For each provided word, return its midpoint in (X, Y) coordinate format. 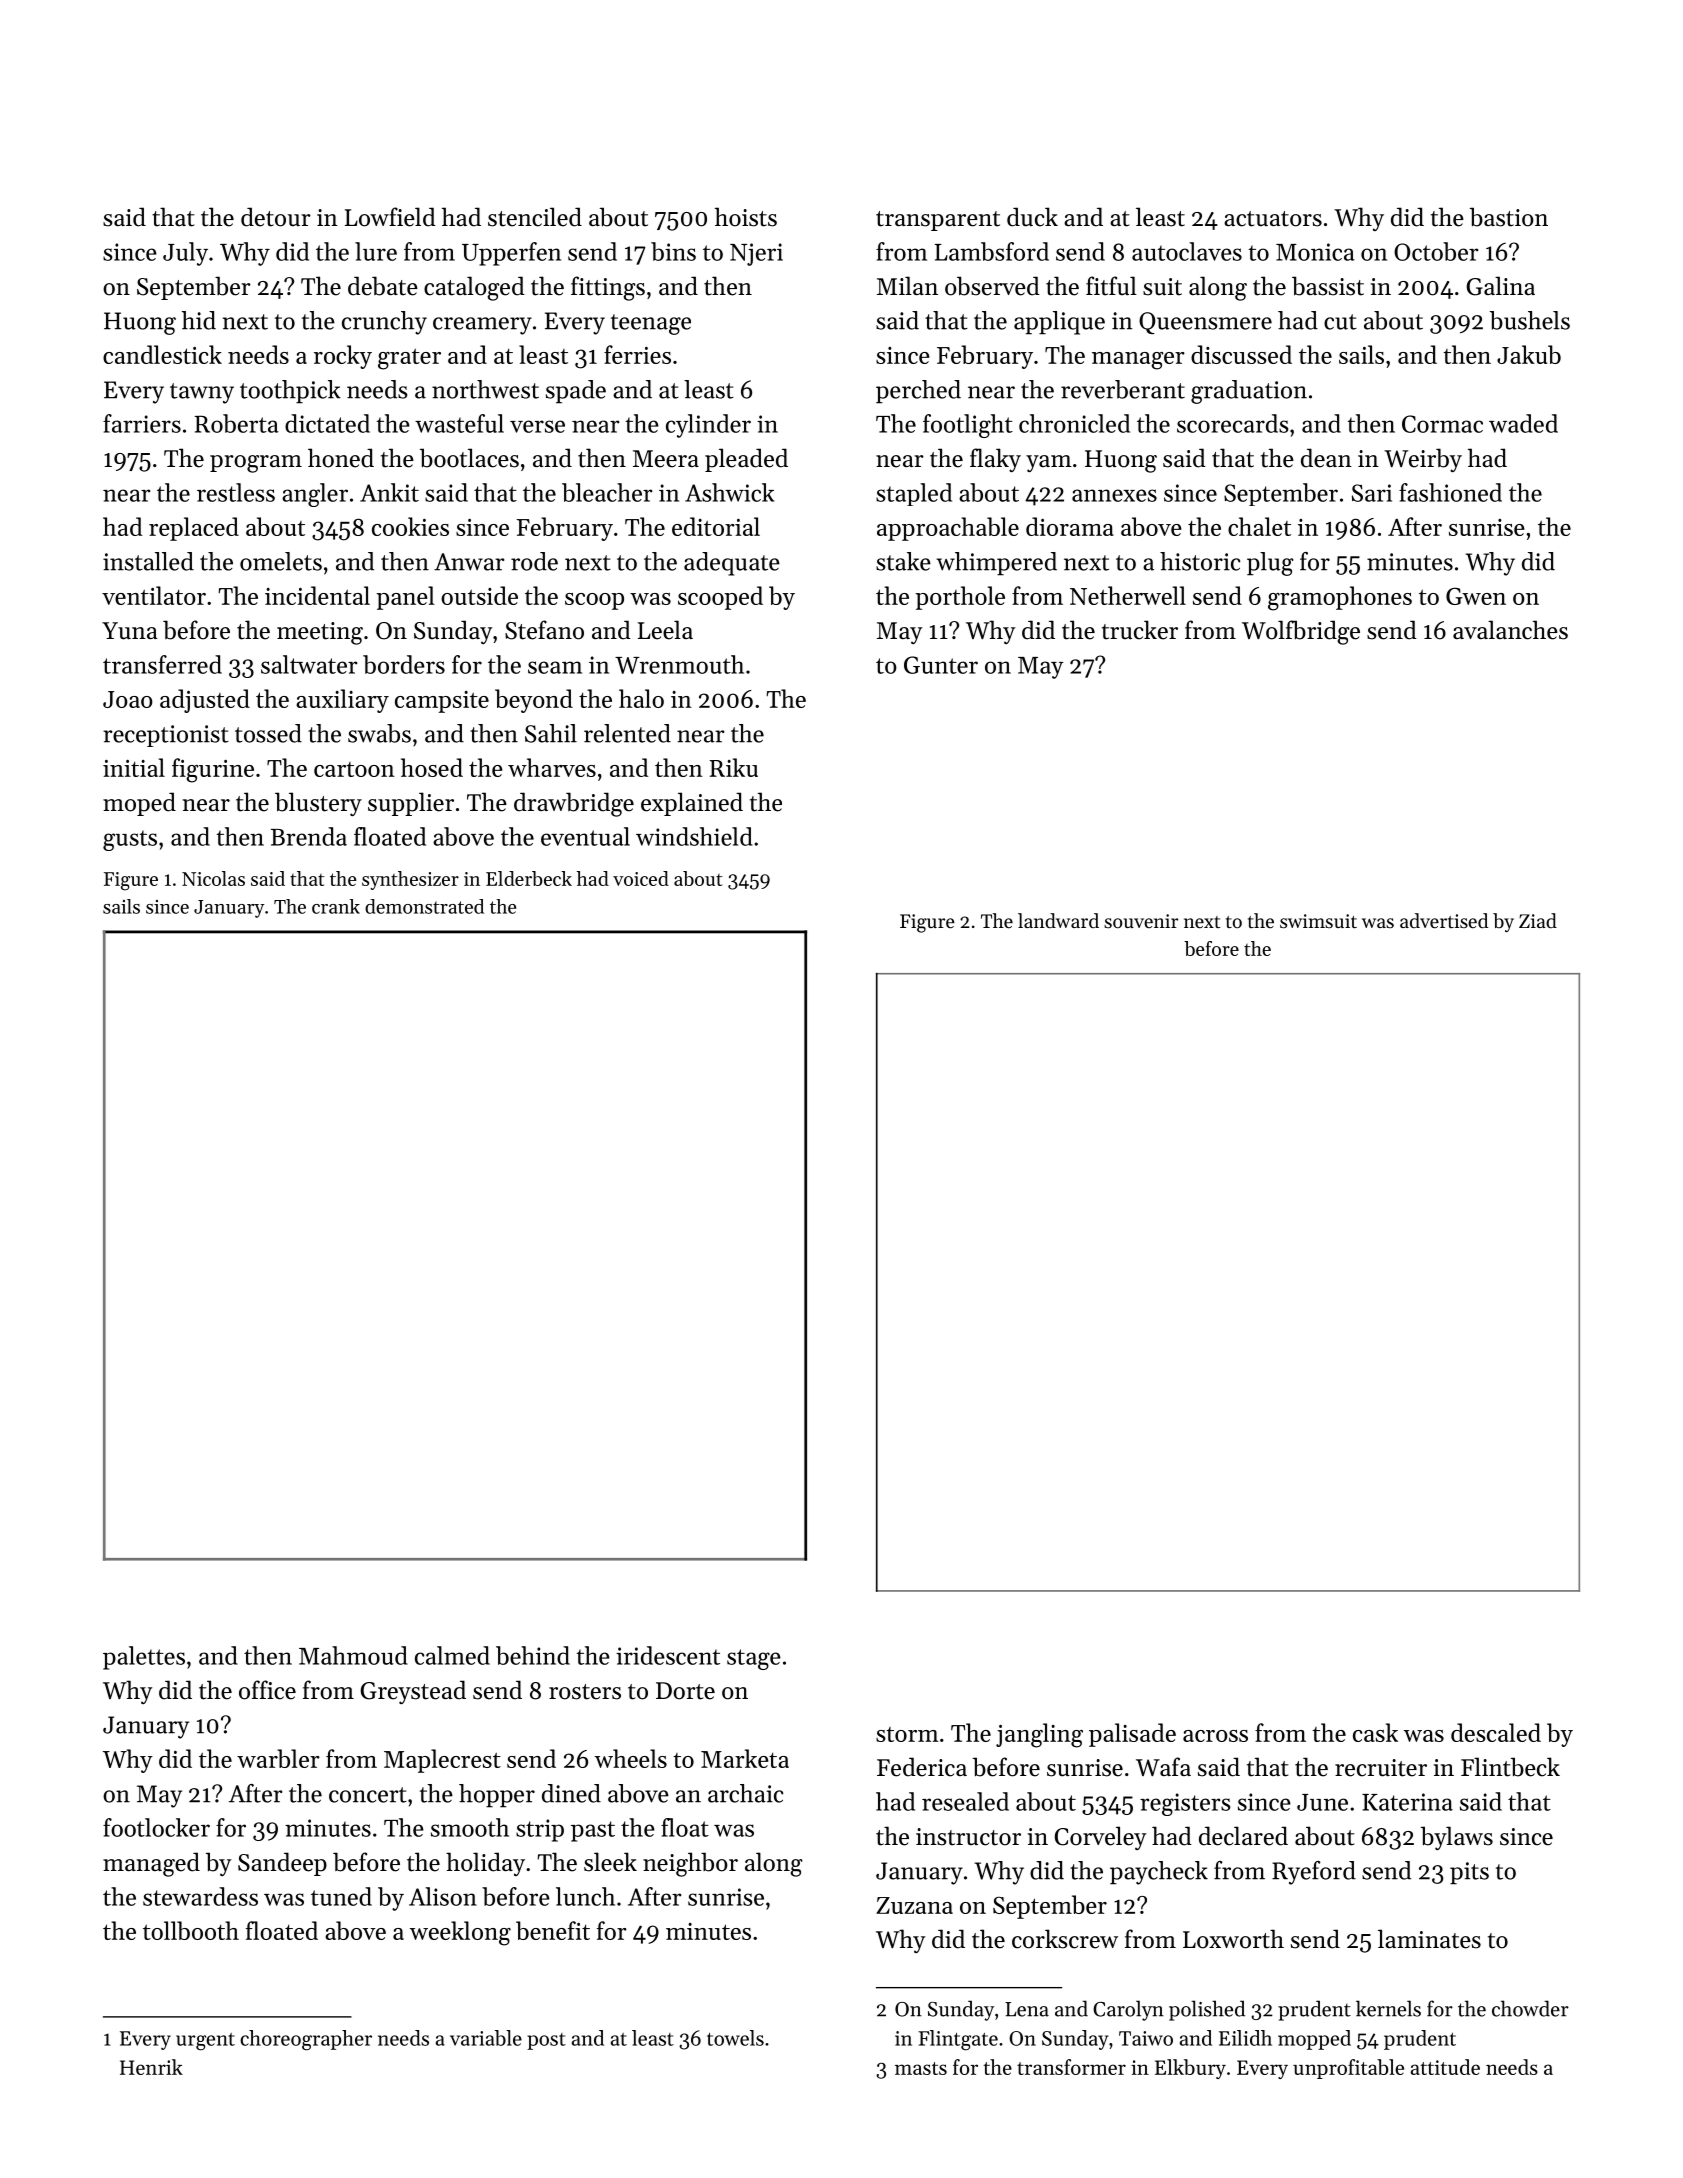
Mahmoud (353, 1655)
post (546, 2041)
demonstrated (424, 906)
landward (1058, 920)
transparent (938, 221)
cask (1375, 1732)
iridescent (668, 1655)
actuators (1273, 219)
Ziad (1538, 920)
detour (276, 217)
